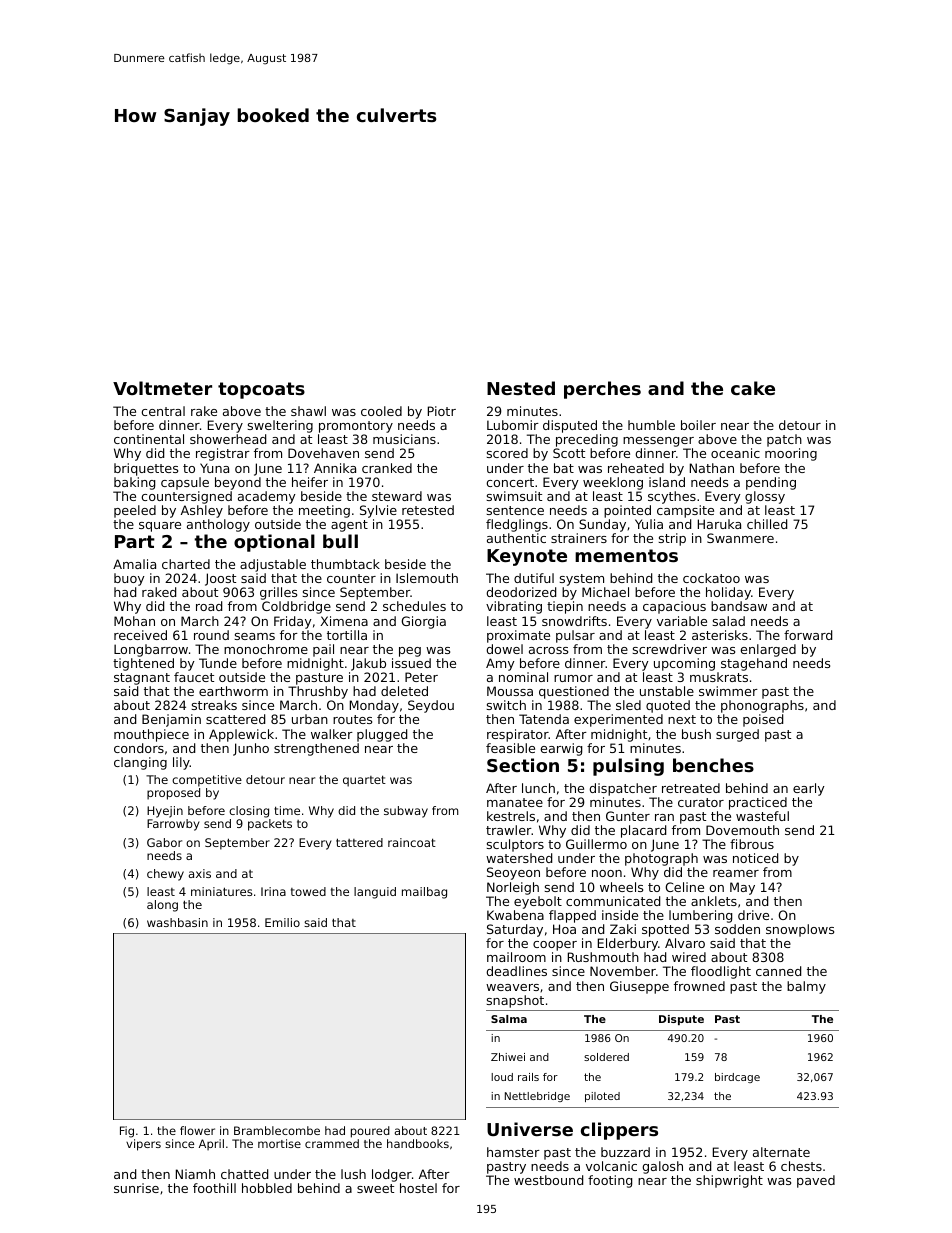 The image size is (952, 1233). What do you see at coordinates (736, 873) in the page?
I see `reamer` at bounding box center [736, 873].
